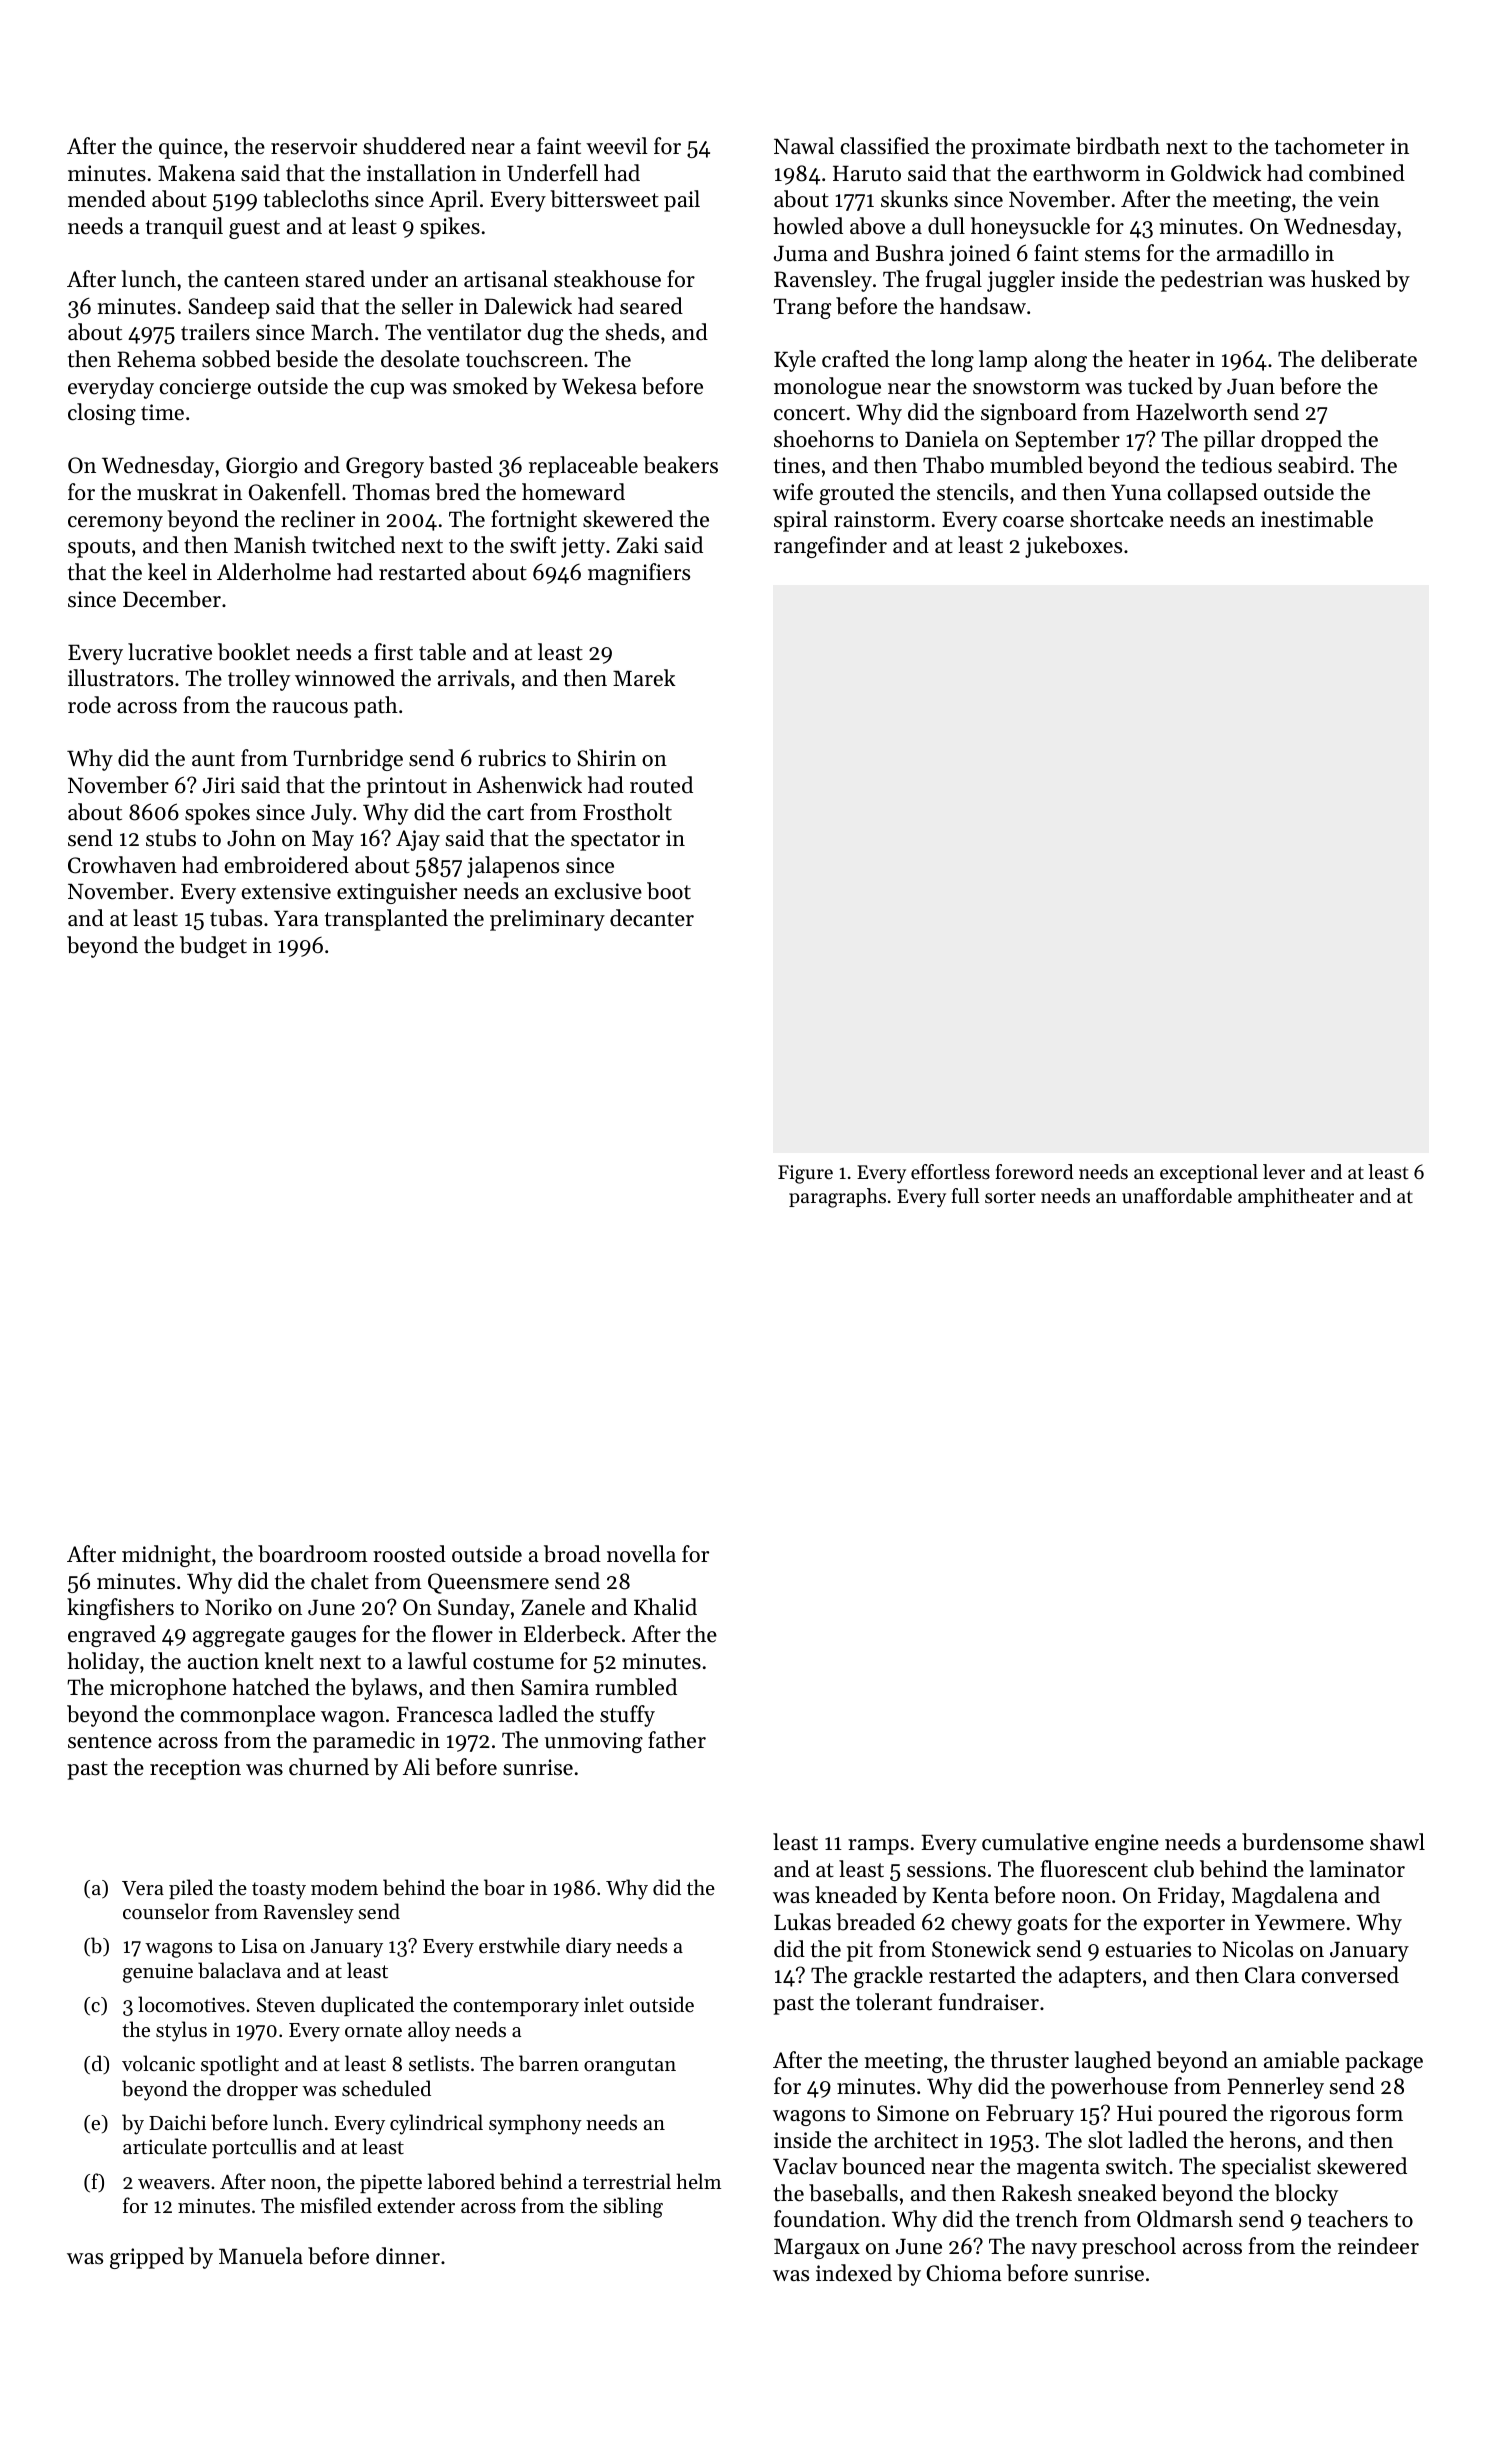 This image has height=2464, width=1496. What do you see at coordinates (1054, 2251) in the image?
I see `navy` at bounding box center [1054, 2251].
